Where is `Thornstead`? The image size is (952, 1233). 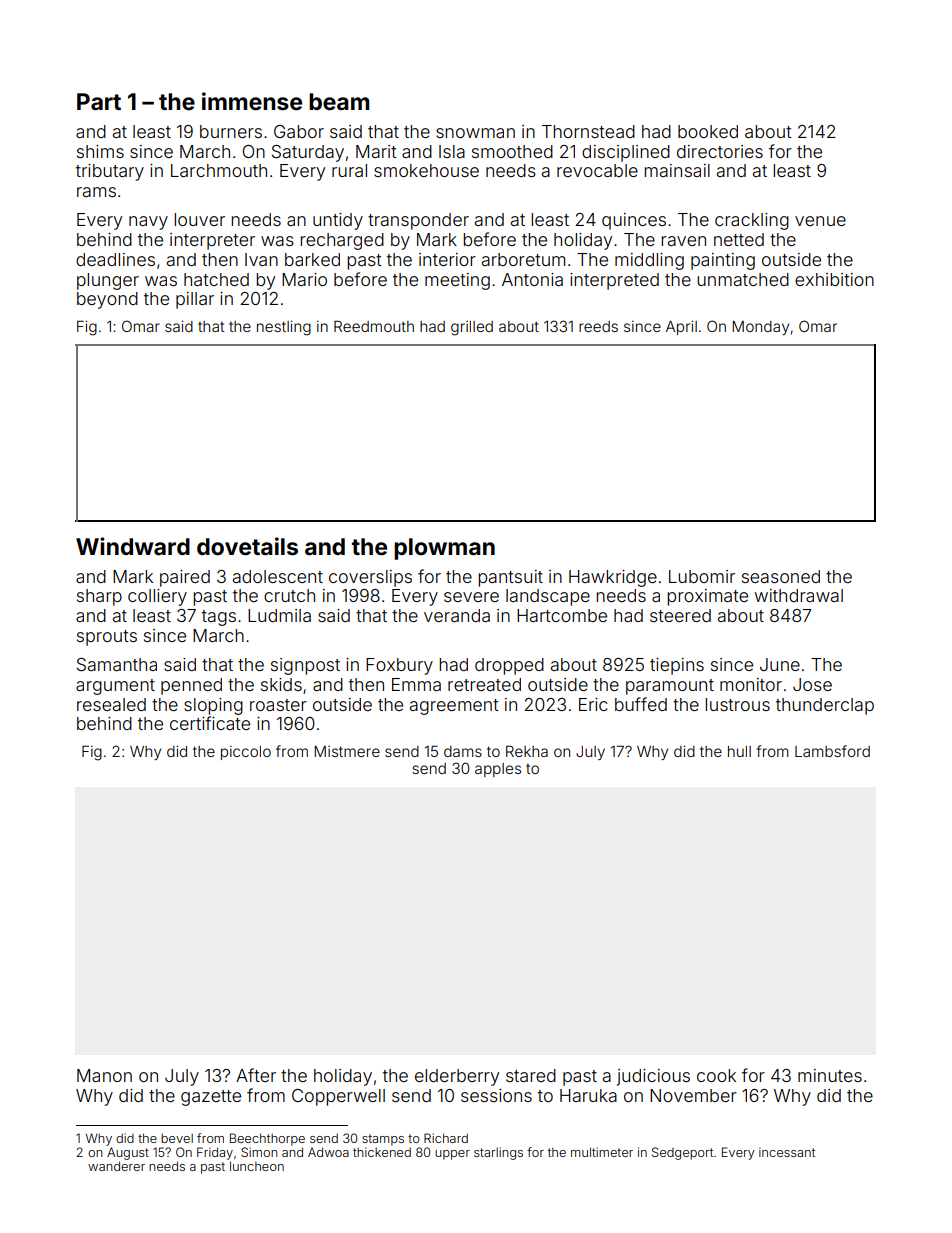 Thornstead is located at coordinates (588, 131).
